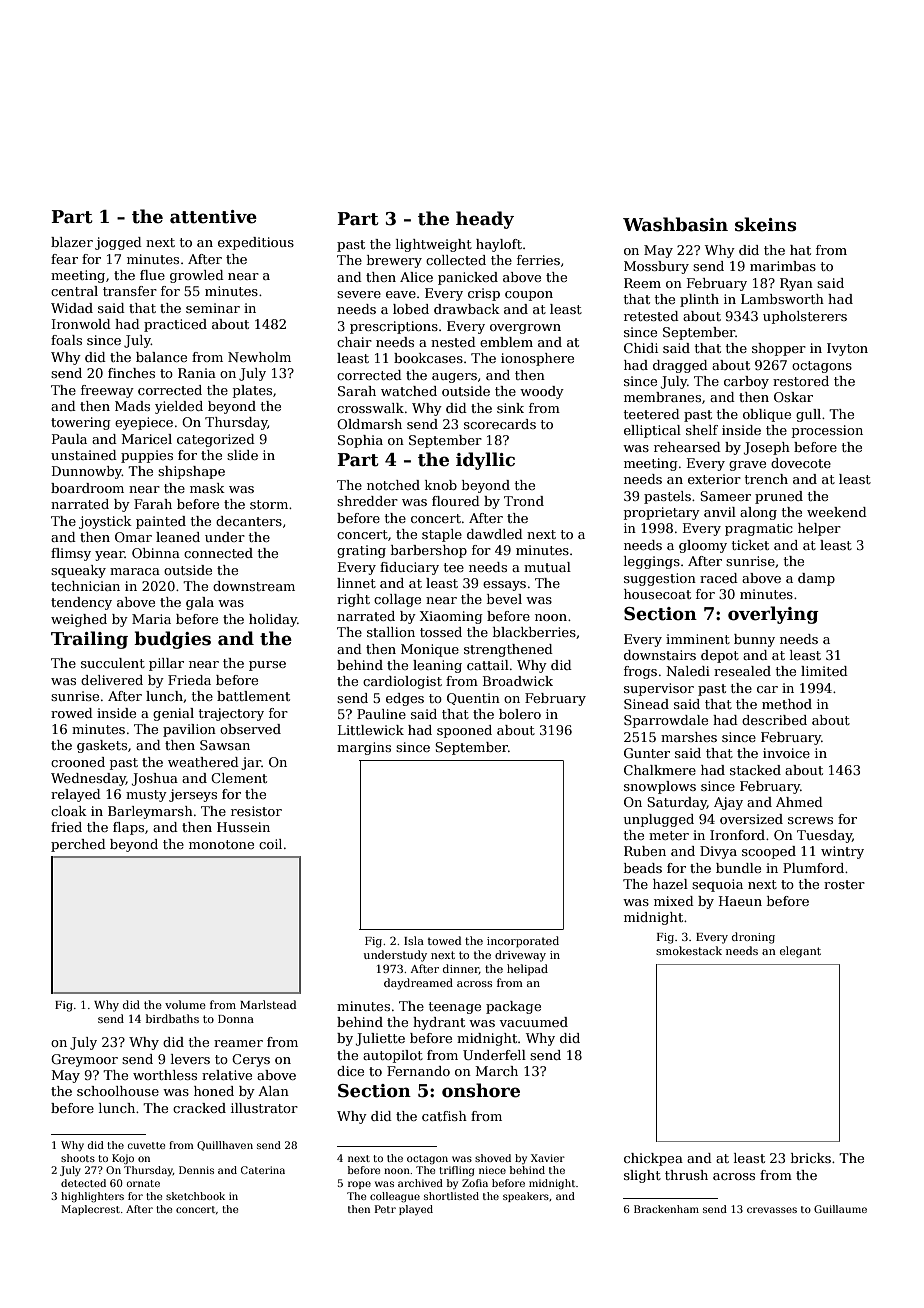 The height and width of the screenshot is (1308, 924). What do you see at coordinates (765, 224) in the screenshot?
I see `skeins` at bounding box center [765, 224].
